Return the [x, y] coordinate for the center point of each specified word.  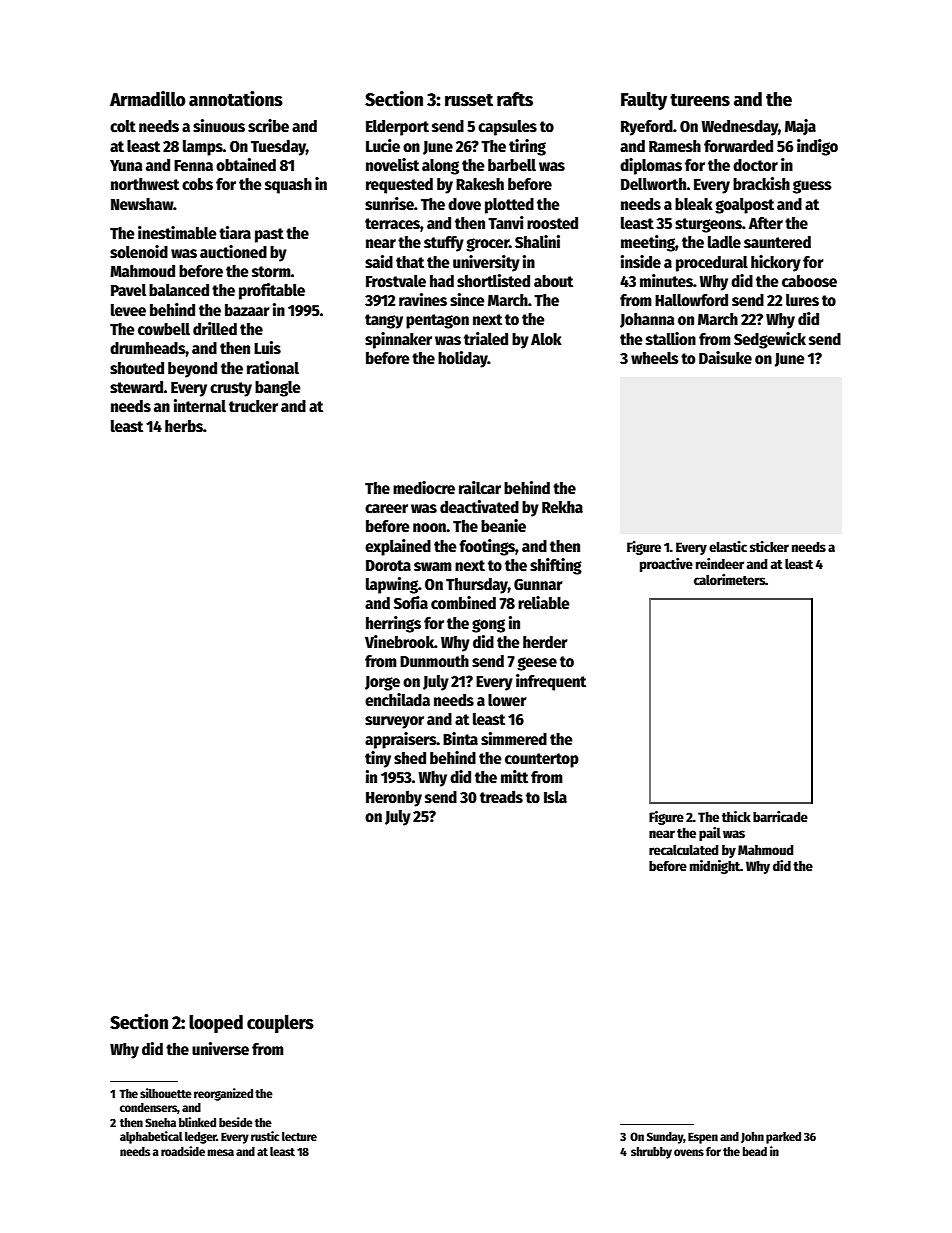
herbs [184, 426]
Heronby [394, 799]
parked [783, 1138]
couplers [280, 1024]
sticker [769, 546]
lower [507, 700]
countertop [542, 760]
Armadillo [147, 99]
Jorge [382, 683]
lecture [299, 1136]
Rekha [562, 507]
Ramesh [675, 146]
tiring [527, 147]
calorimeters [729, 579]
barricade [780, 816]
